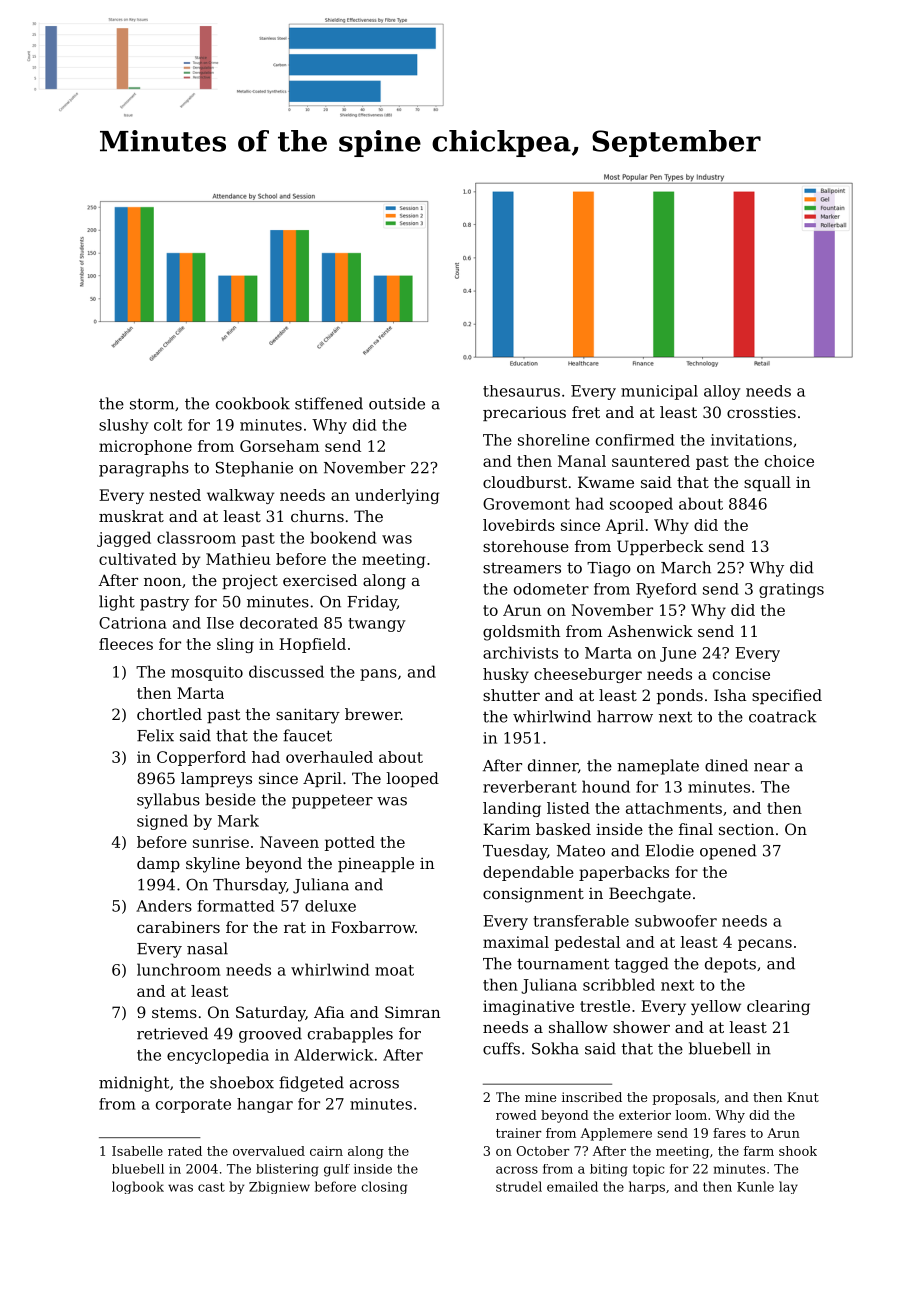  Describe the element at coordinates (378, 675) in the page. I see `pans` at that location.
